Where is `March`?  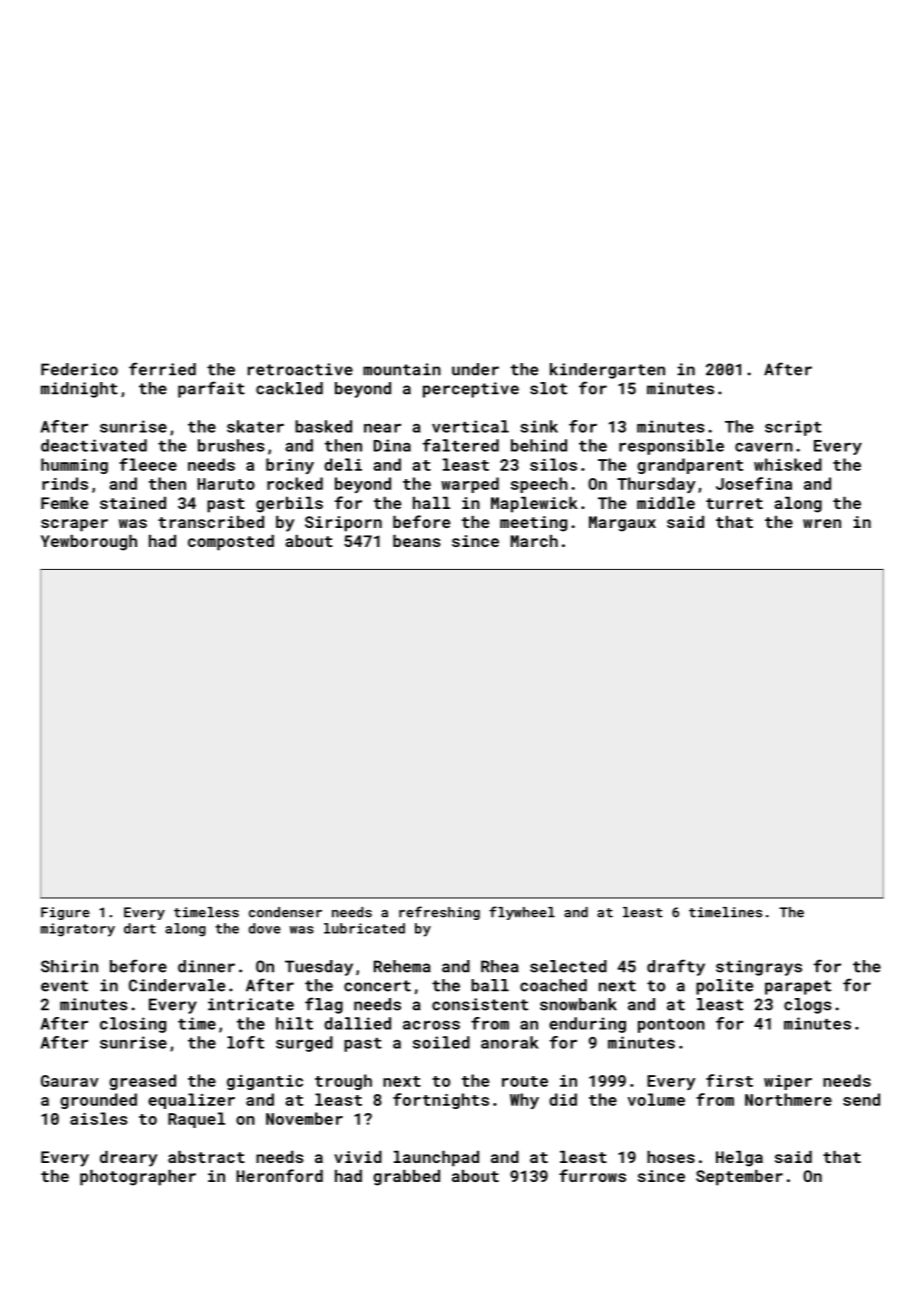
March is located at coordinates (534, 541).
